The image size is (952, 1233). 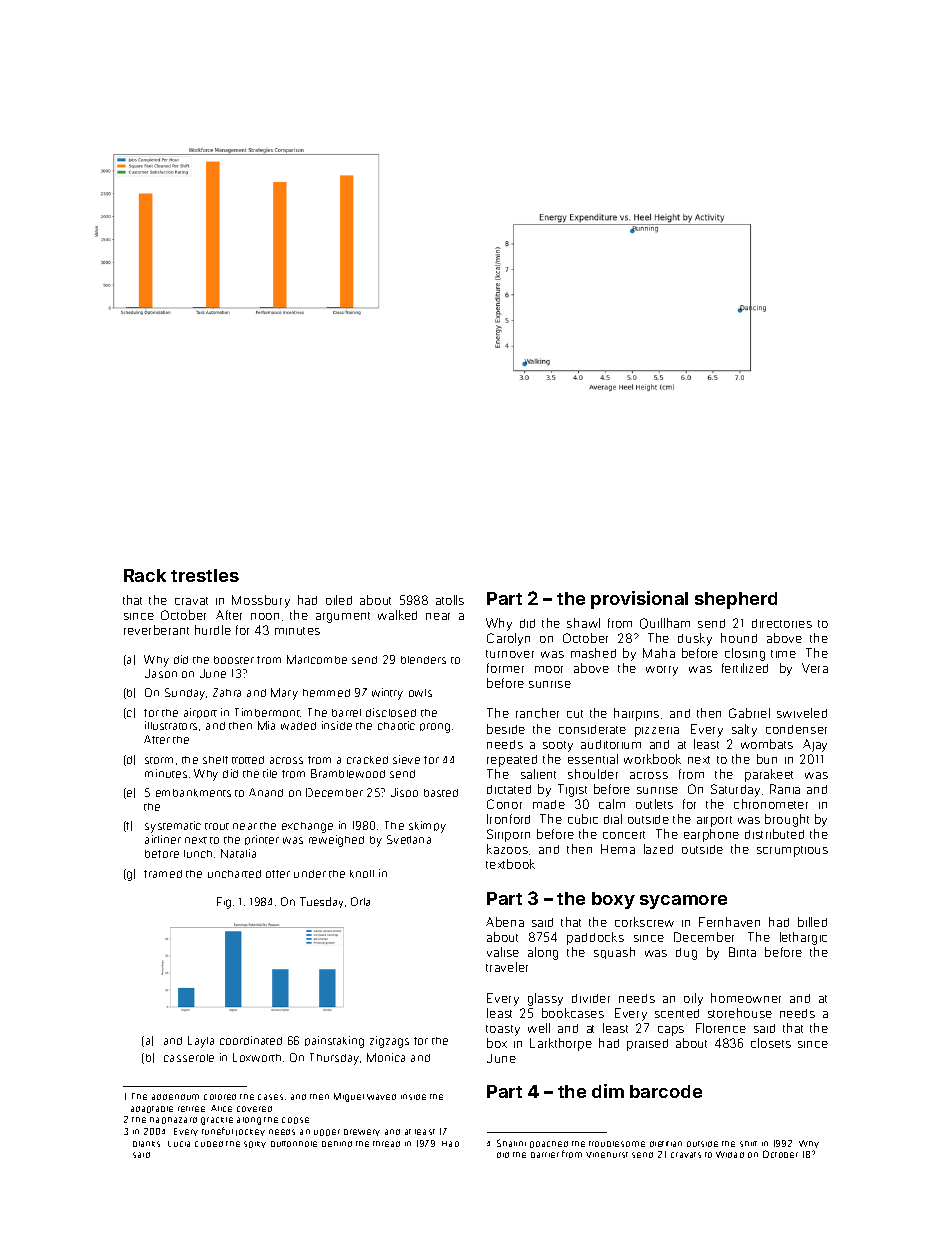 What do you see at coordinates (163, 874) in the screenshot?
I see `framed` at bounding box center [163, 874].
